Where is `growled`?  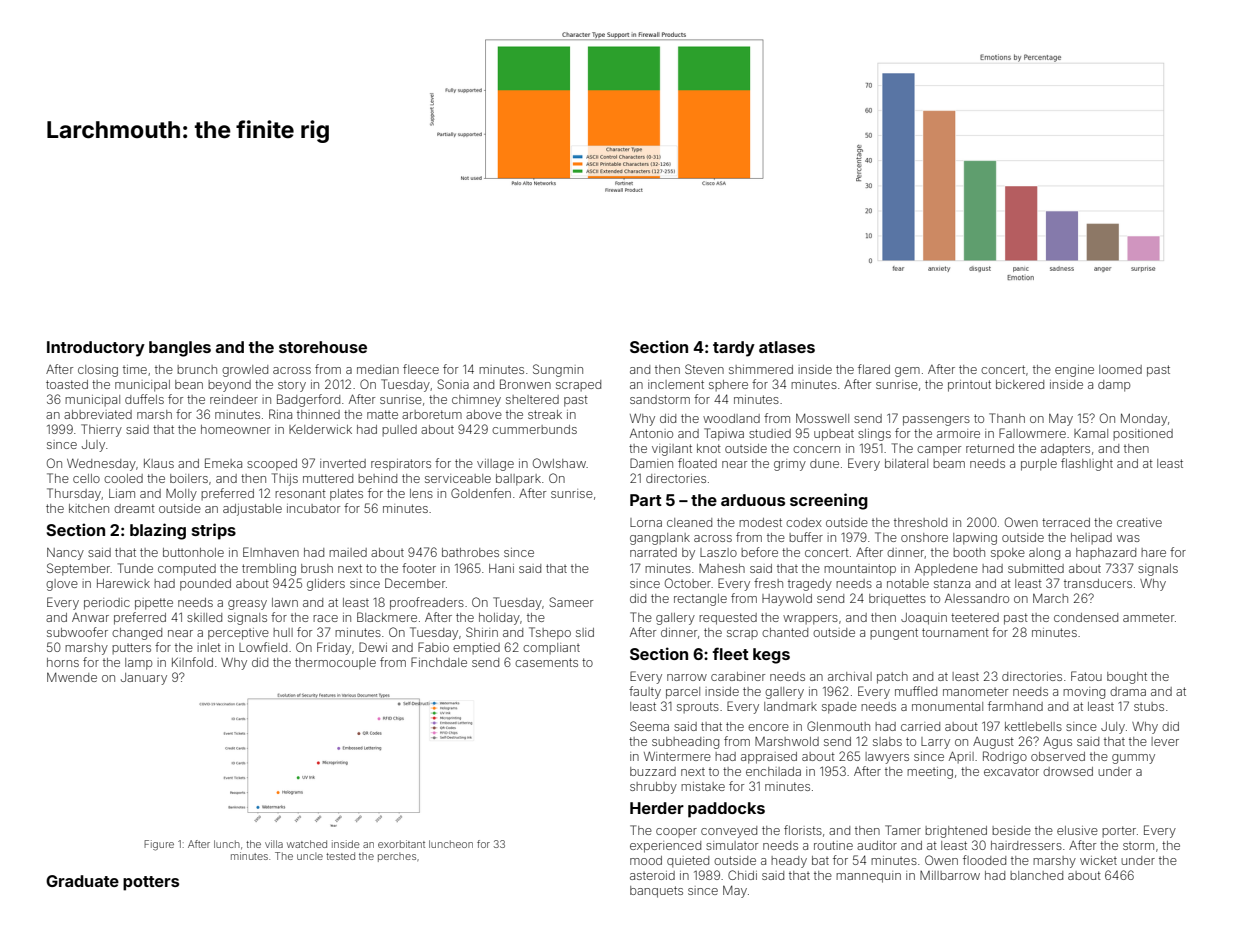 growled is located at coordinates (245, 371).
